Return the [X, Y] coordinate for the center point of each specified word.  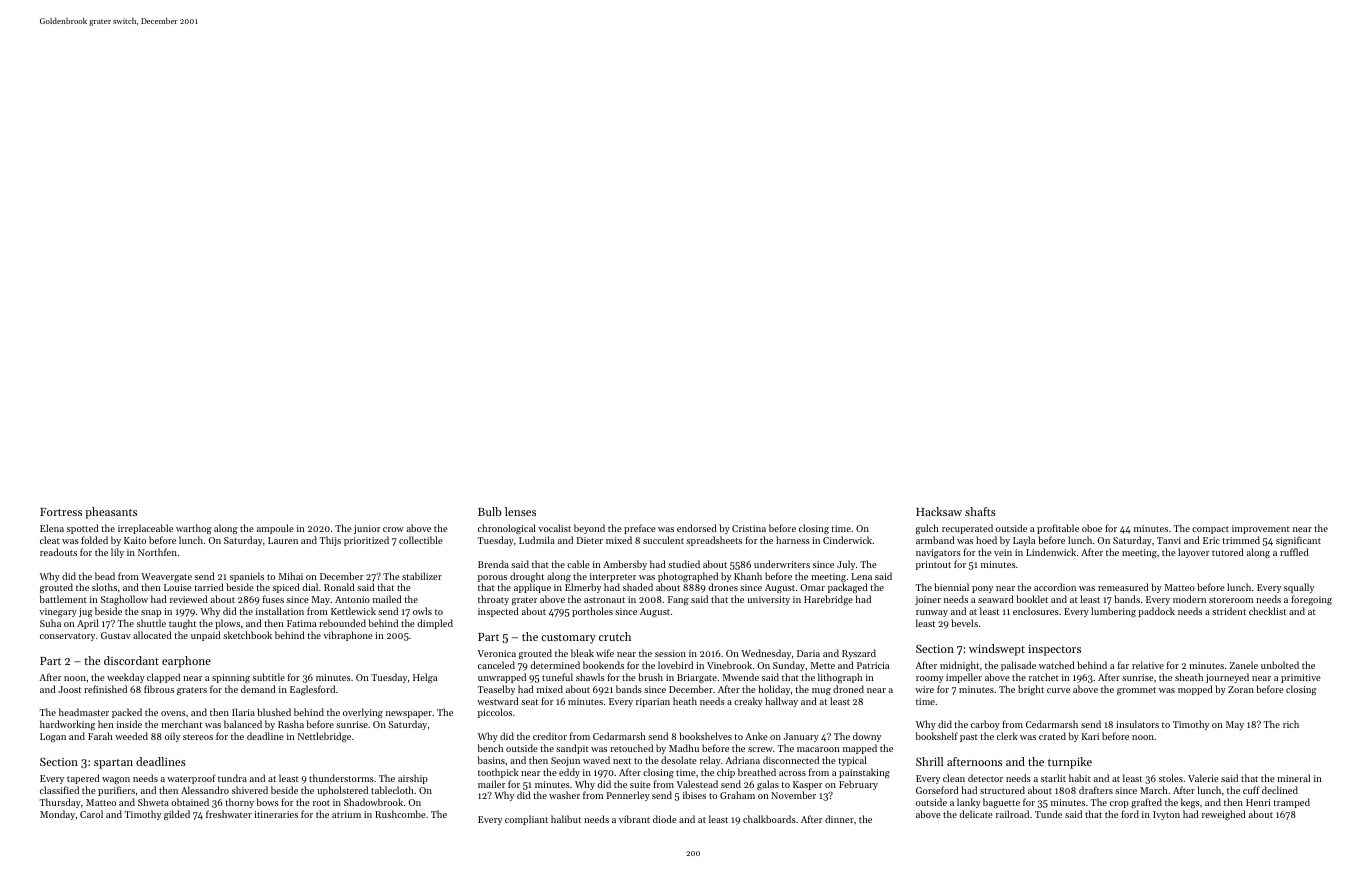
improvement [1261, 529]
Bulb [490, 511]
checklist [1267, 611]
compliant [526, 820]
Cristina [749, 528]
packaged [848, 588]
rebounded [342, 623]
